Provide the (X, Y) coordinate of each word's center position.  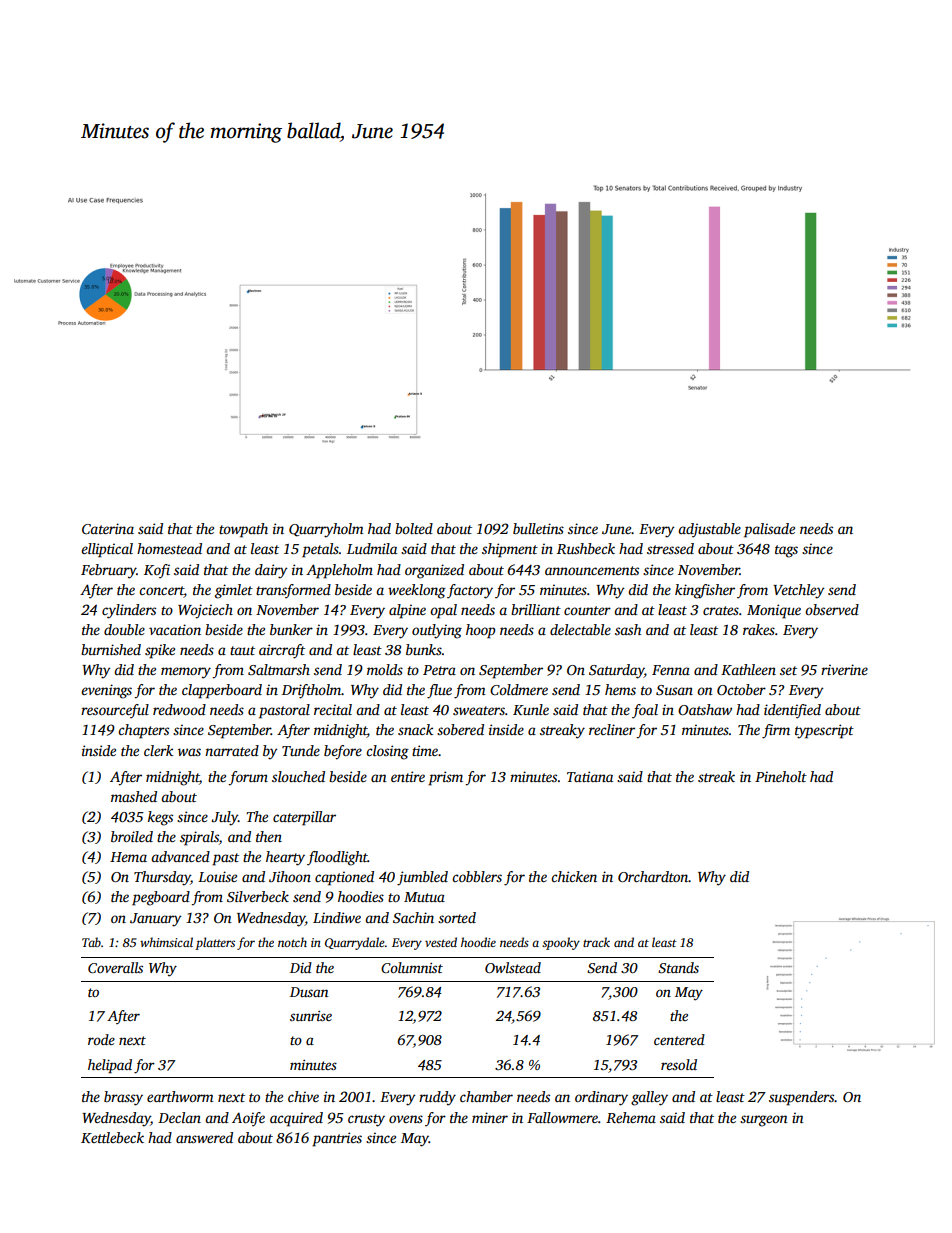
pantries (337, 1139)
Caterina (108, 528)
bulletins (538, 528)
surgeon (764, 1121)
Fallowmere (562, 1117)
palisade (769, 530)
